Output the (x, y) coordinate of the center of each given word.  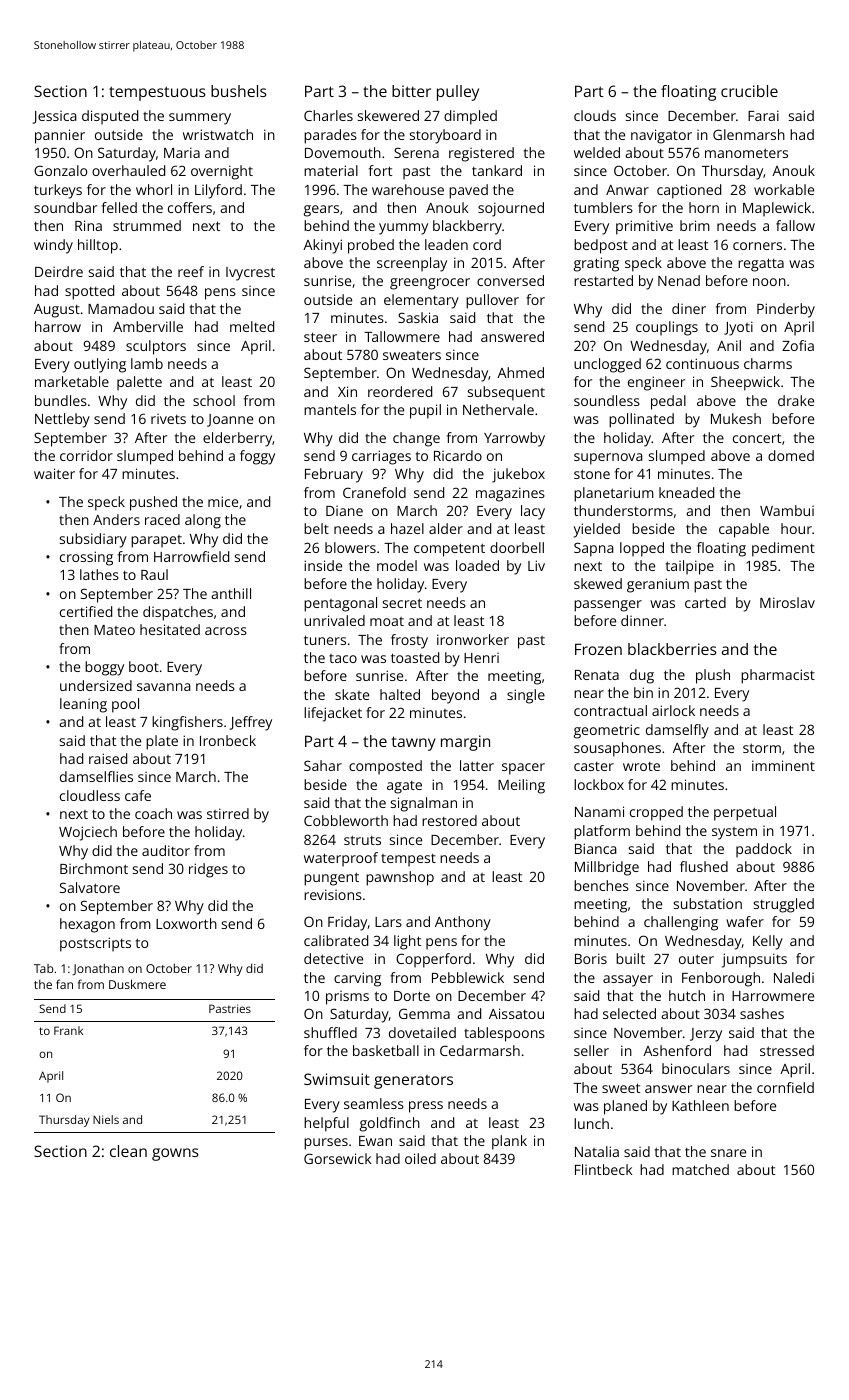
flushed (704, 866)
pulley (458, 93)
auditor (166, 850)
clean (128, 1151)
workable (784, 189)
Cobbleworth (346, 820)
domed (791, 455)
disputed (110, 117)
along (203, 521)
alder (446, 528)
